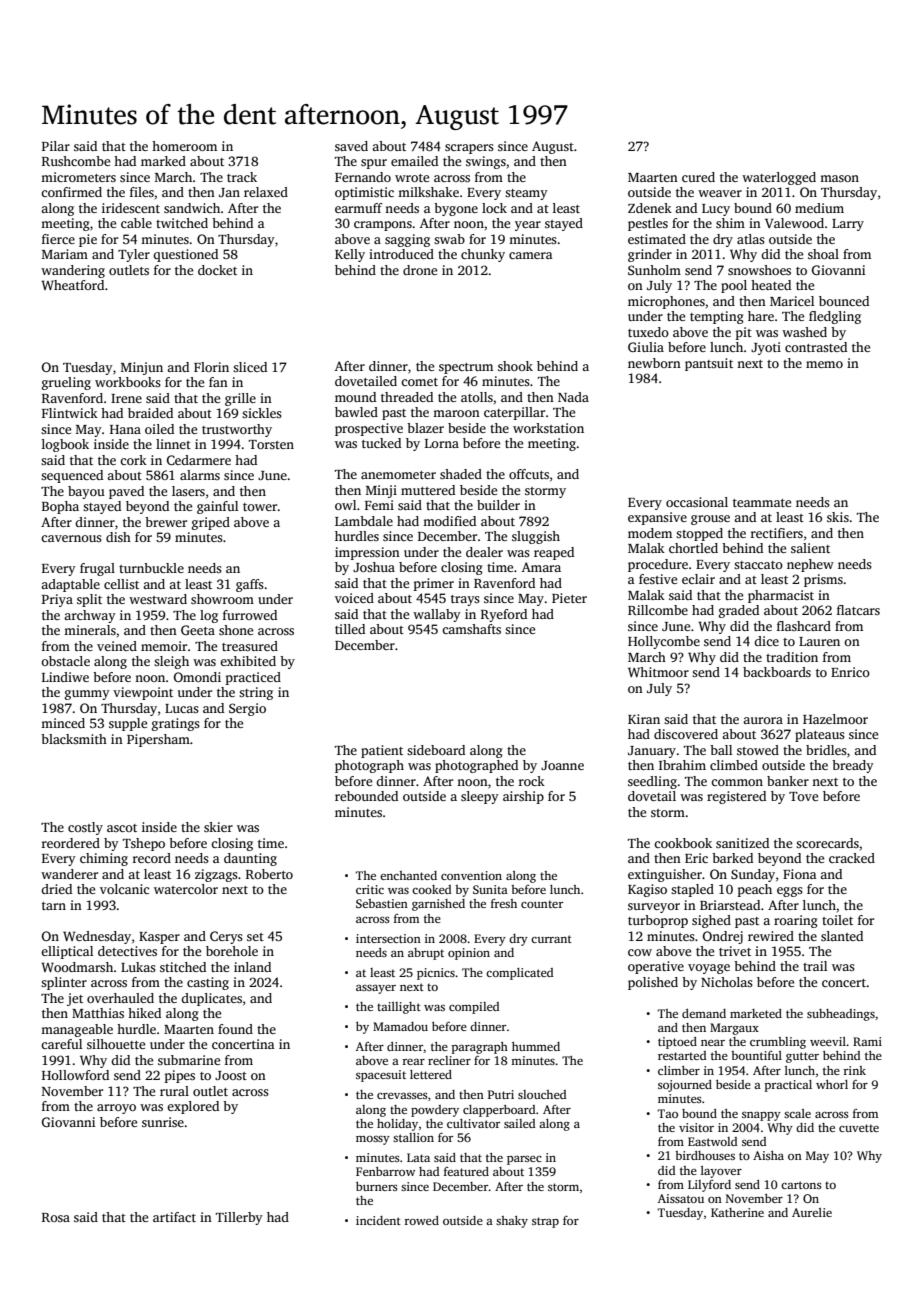  I want to click on Putri, so click(501, 1094).
